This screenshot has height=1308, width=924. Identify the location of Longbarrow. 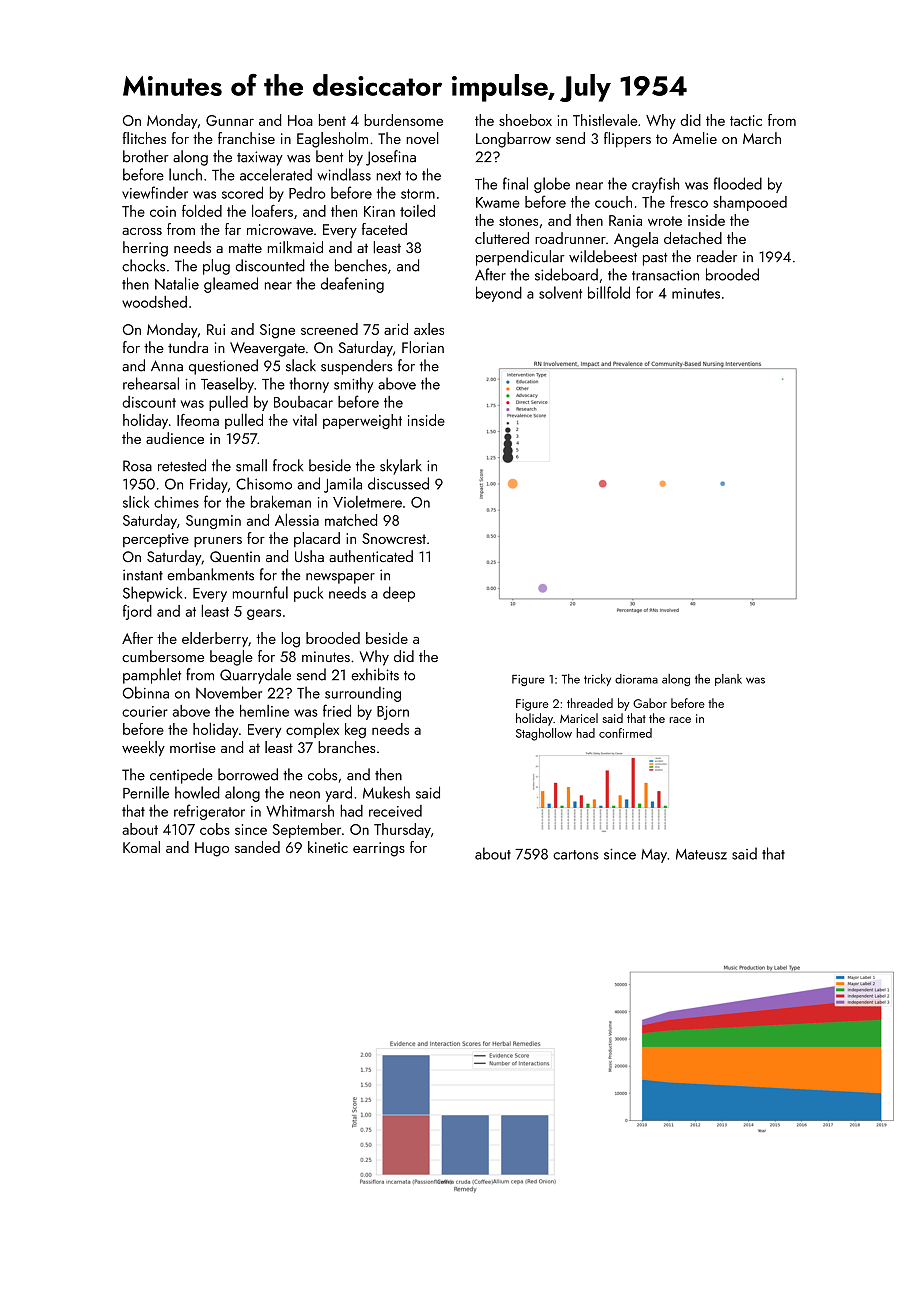
(513, 140).
